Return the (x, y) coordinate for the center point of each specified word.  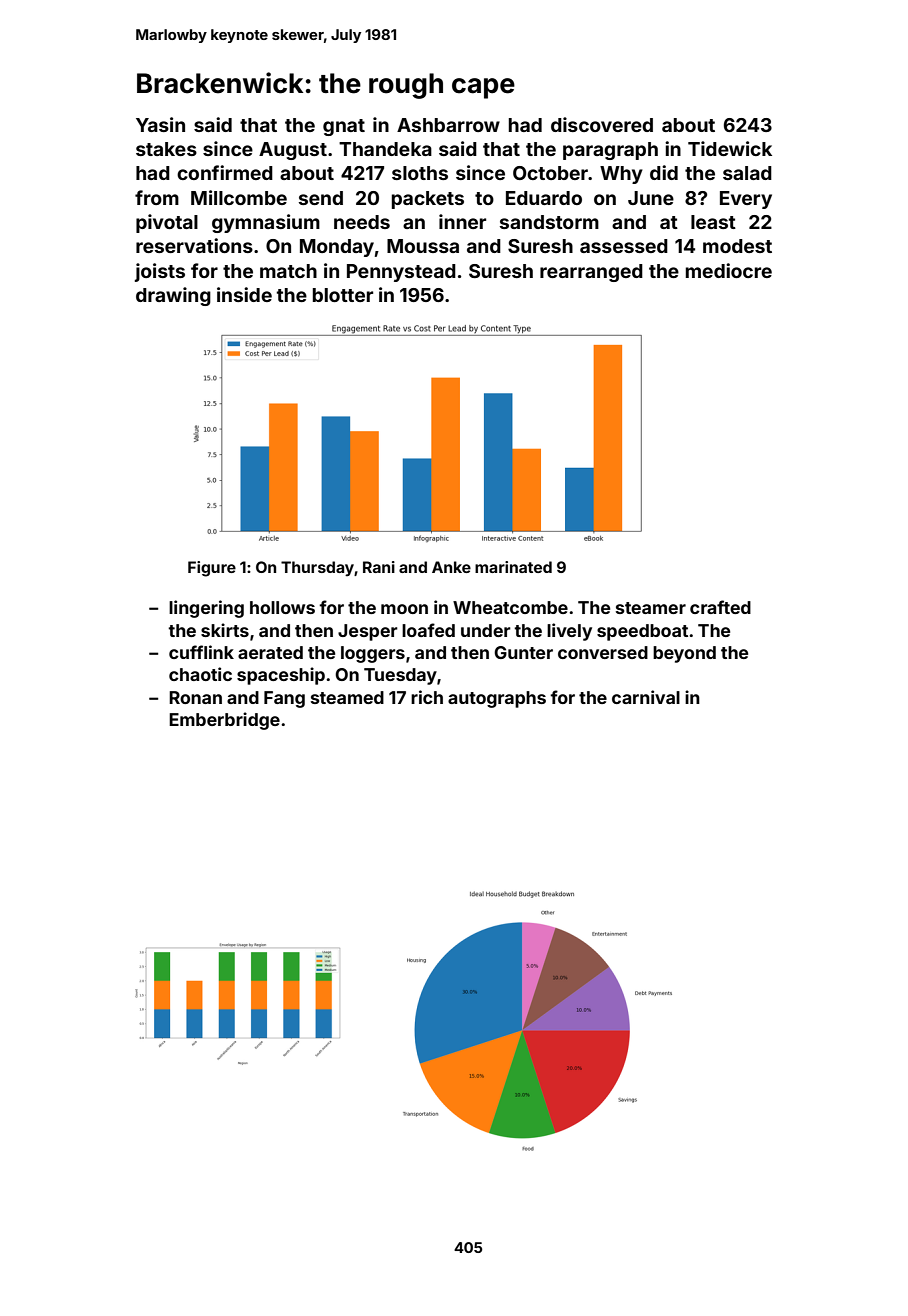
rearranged (591, 273)
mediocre (729, 270)
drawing (173, 296)
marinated (513, 567)
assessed (624, 246)
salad (747, 173)
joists (160, 272)
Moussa (423, 246)
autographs (497, 699)
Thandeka (385, 149)
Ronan (195, 697)
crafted (720, 607)
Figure (212, 569)
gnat (344, 127)
